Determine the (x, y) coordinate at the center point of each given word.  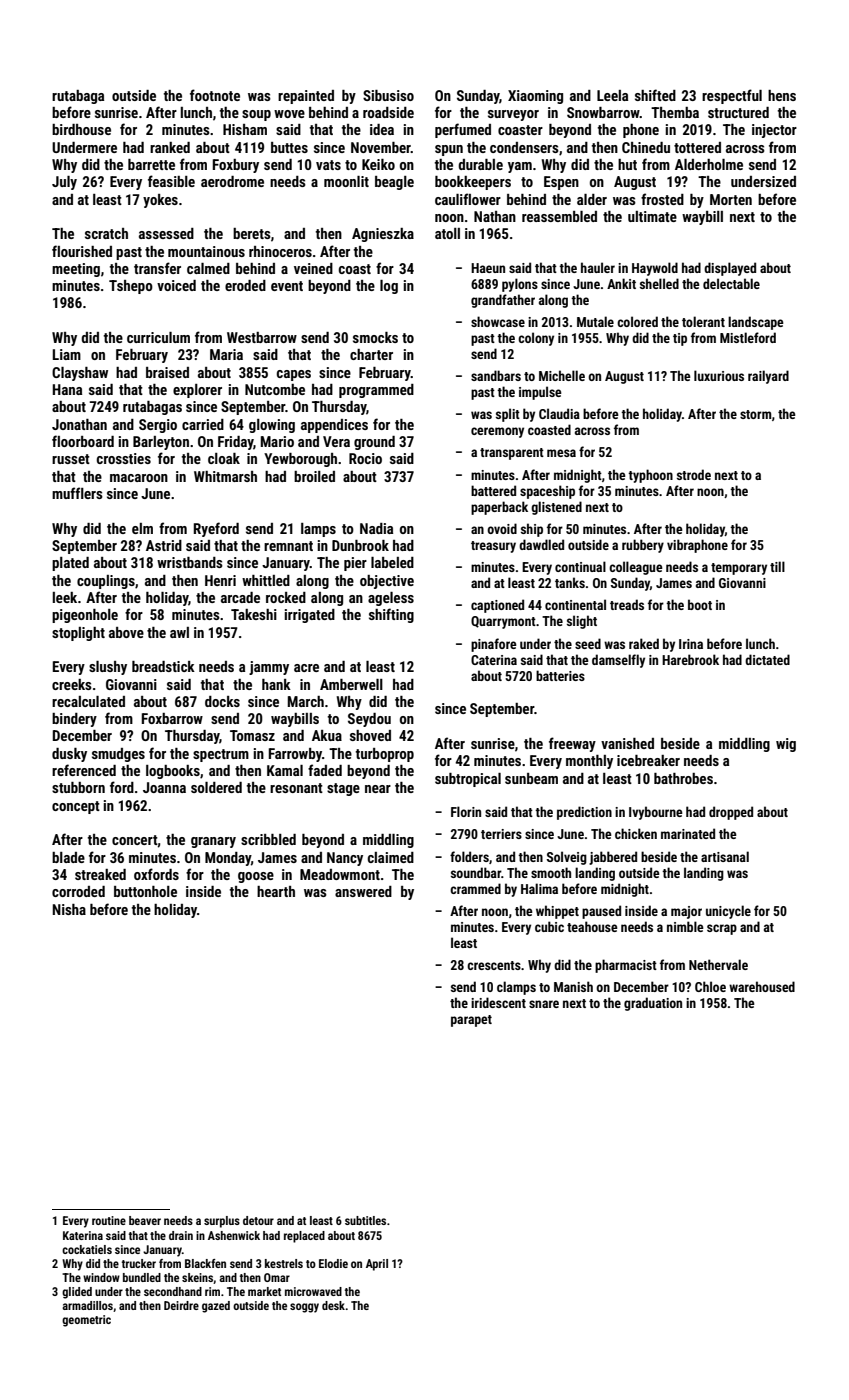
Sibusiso (388, 95)
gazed (216, 1307)
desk (333, 1305)
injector (774, 131)
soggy (304, 1308)
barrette (151, 164)
